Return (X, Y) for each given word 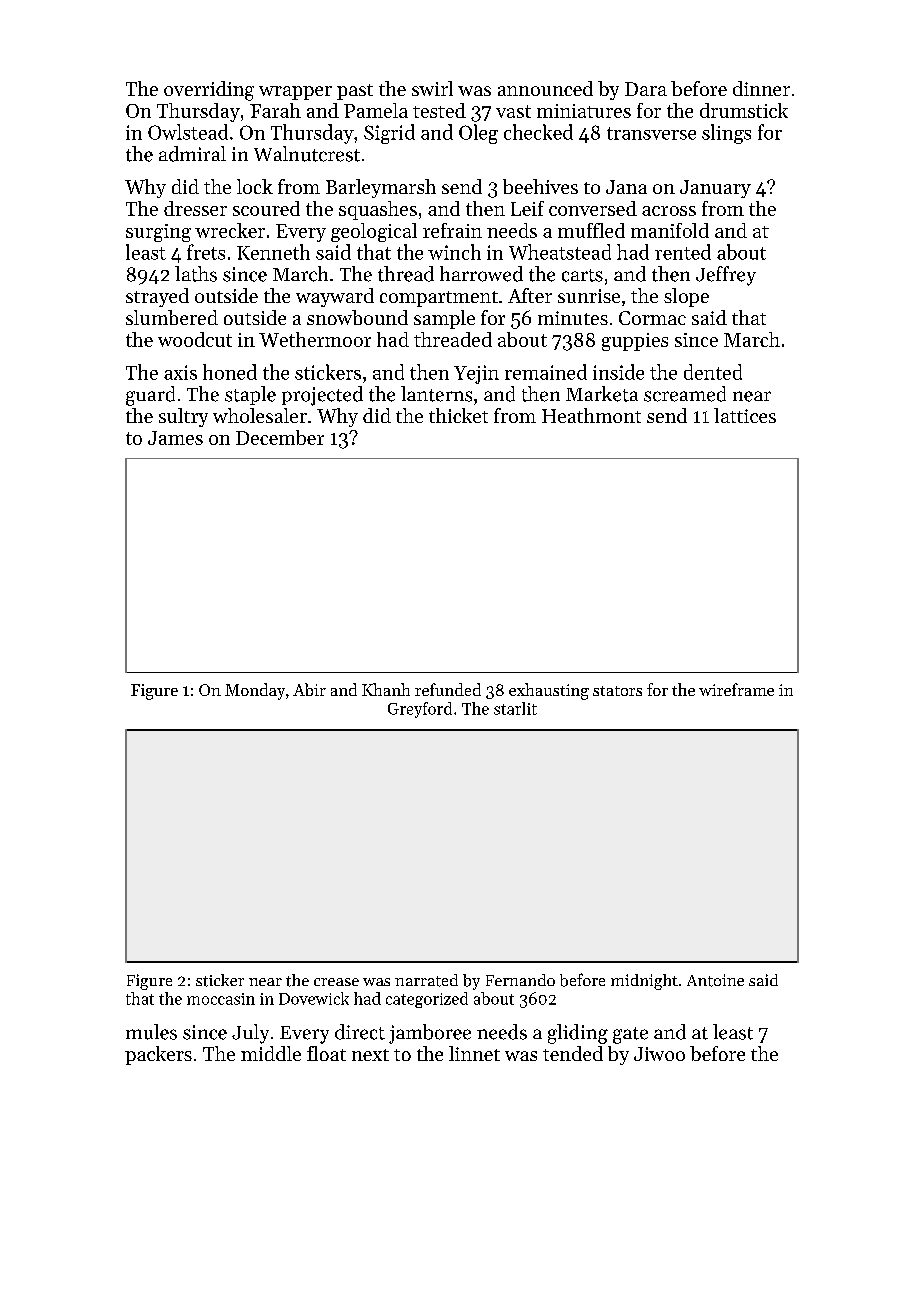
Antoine (715, 980)
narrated (426, 980)
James (175, 438)
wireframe (736, 689)
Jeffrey (726, 276)
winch (454, 252)
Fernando (520, 980)
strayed (157, 297)
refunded (448, 689)
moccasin (221, 999)
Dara (646, 89)
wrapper (295, 93)
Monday (255, 691)
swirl (432, 88)
